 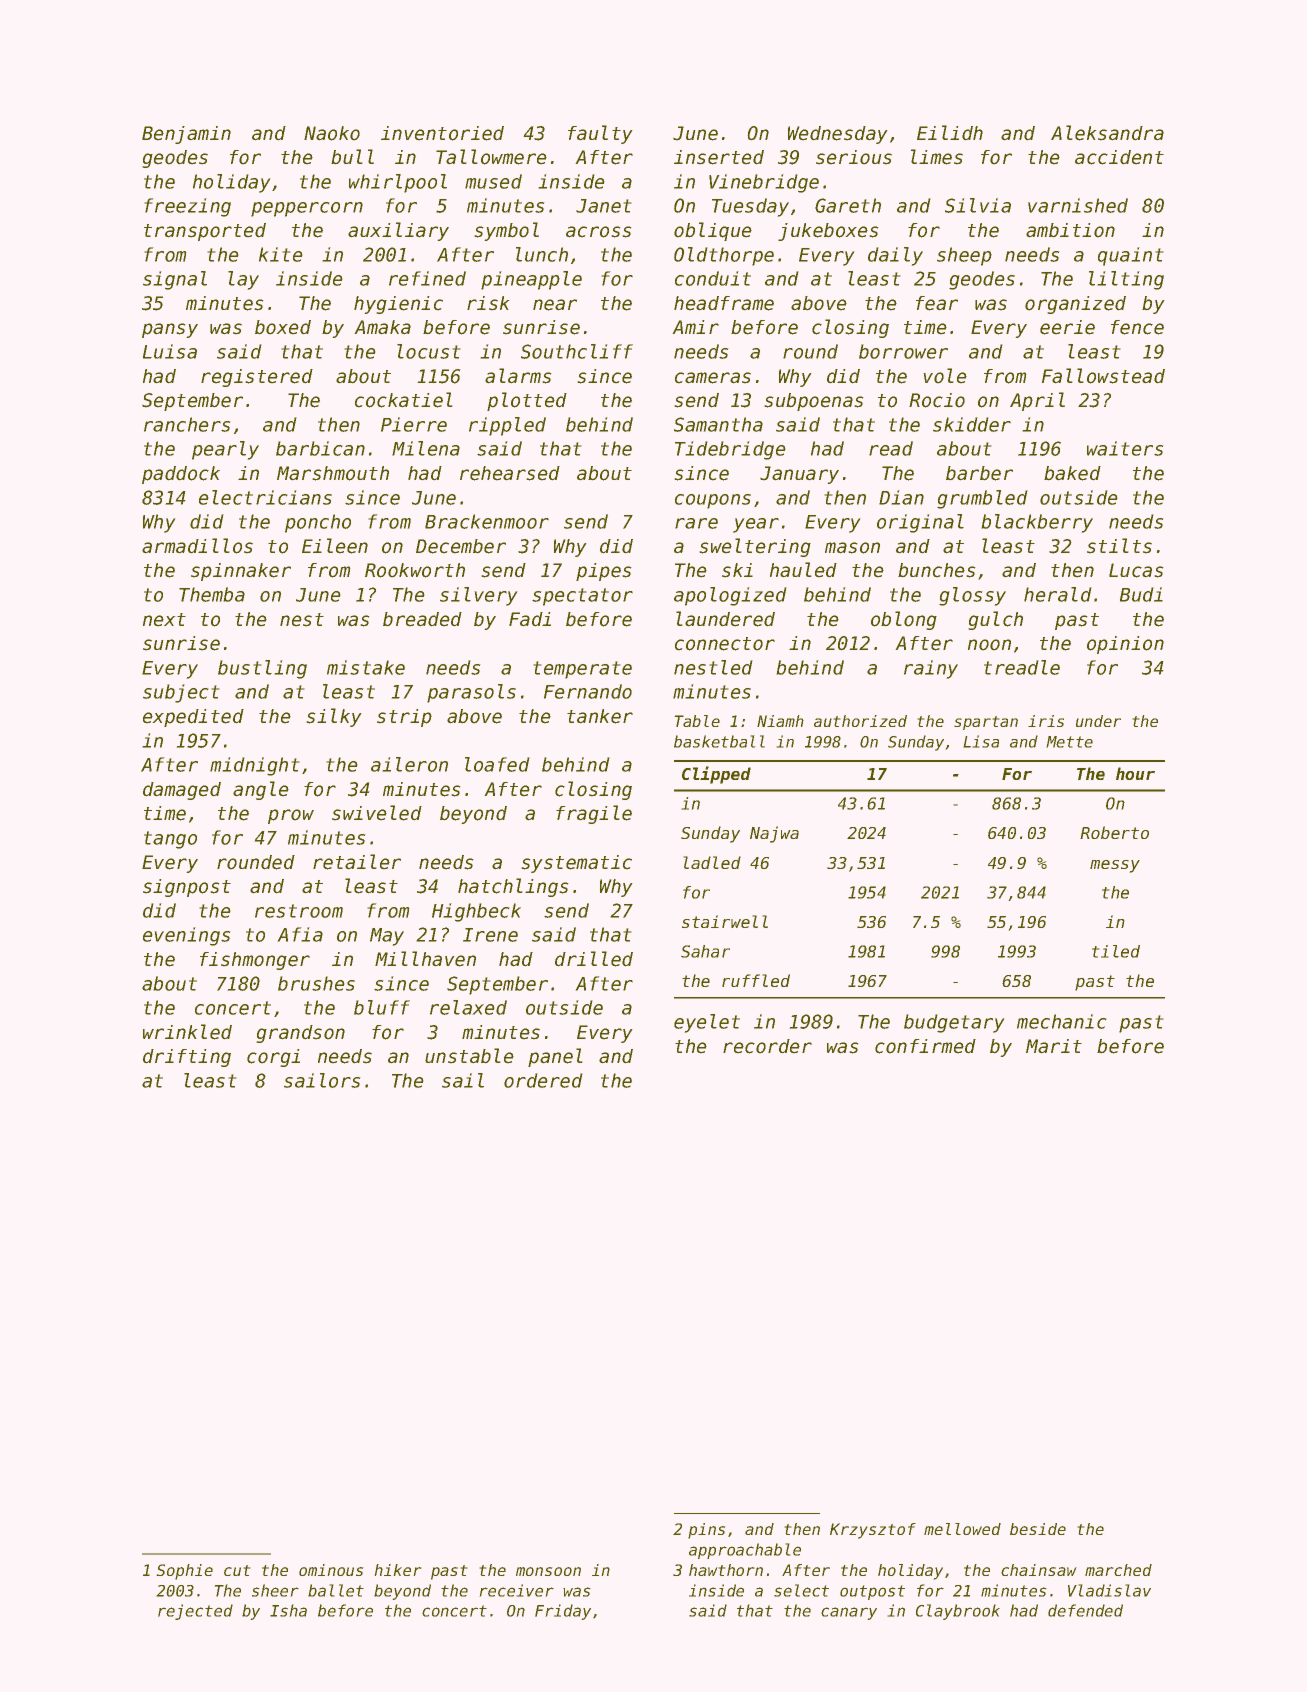 What do you see at coordinates (366, 667) in the image?
I see `mistake` at bounding box center [366, 667].
